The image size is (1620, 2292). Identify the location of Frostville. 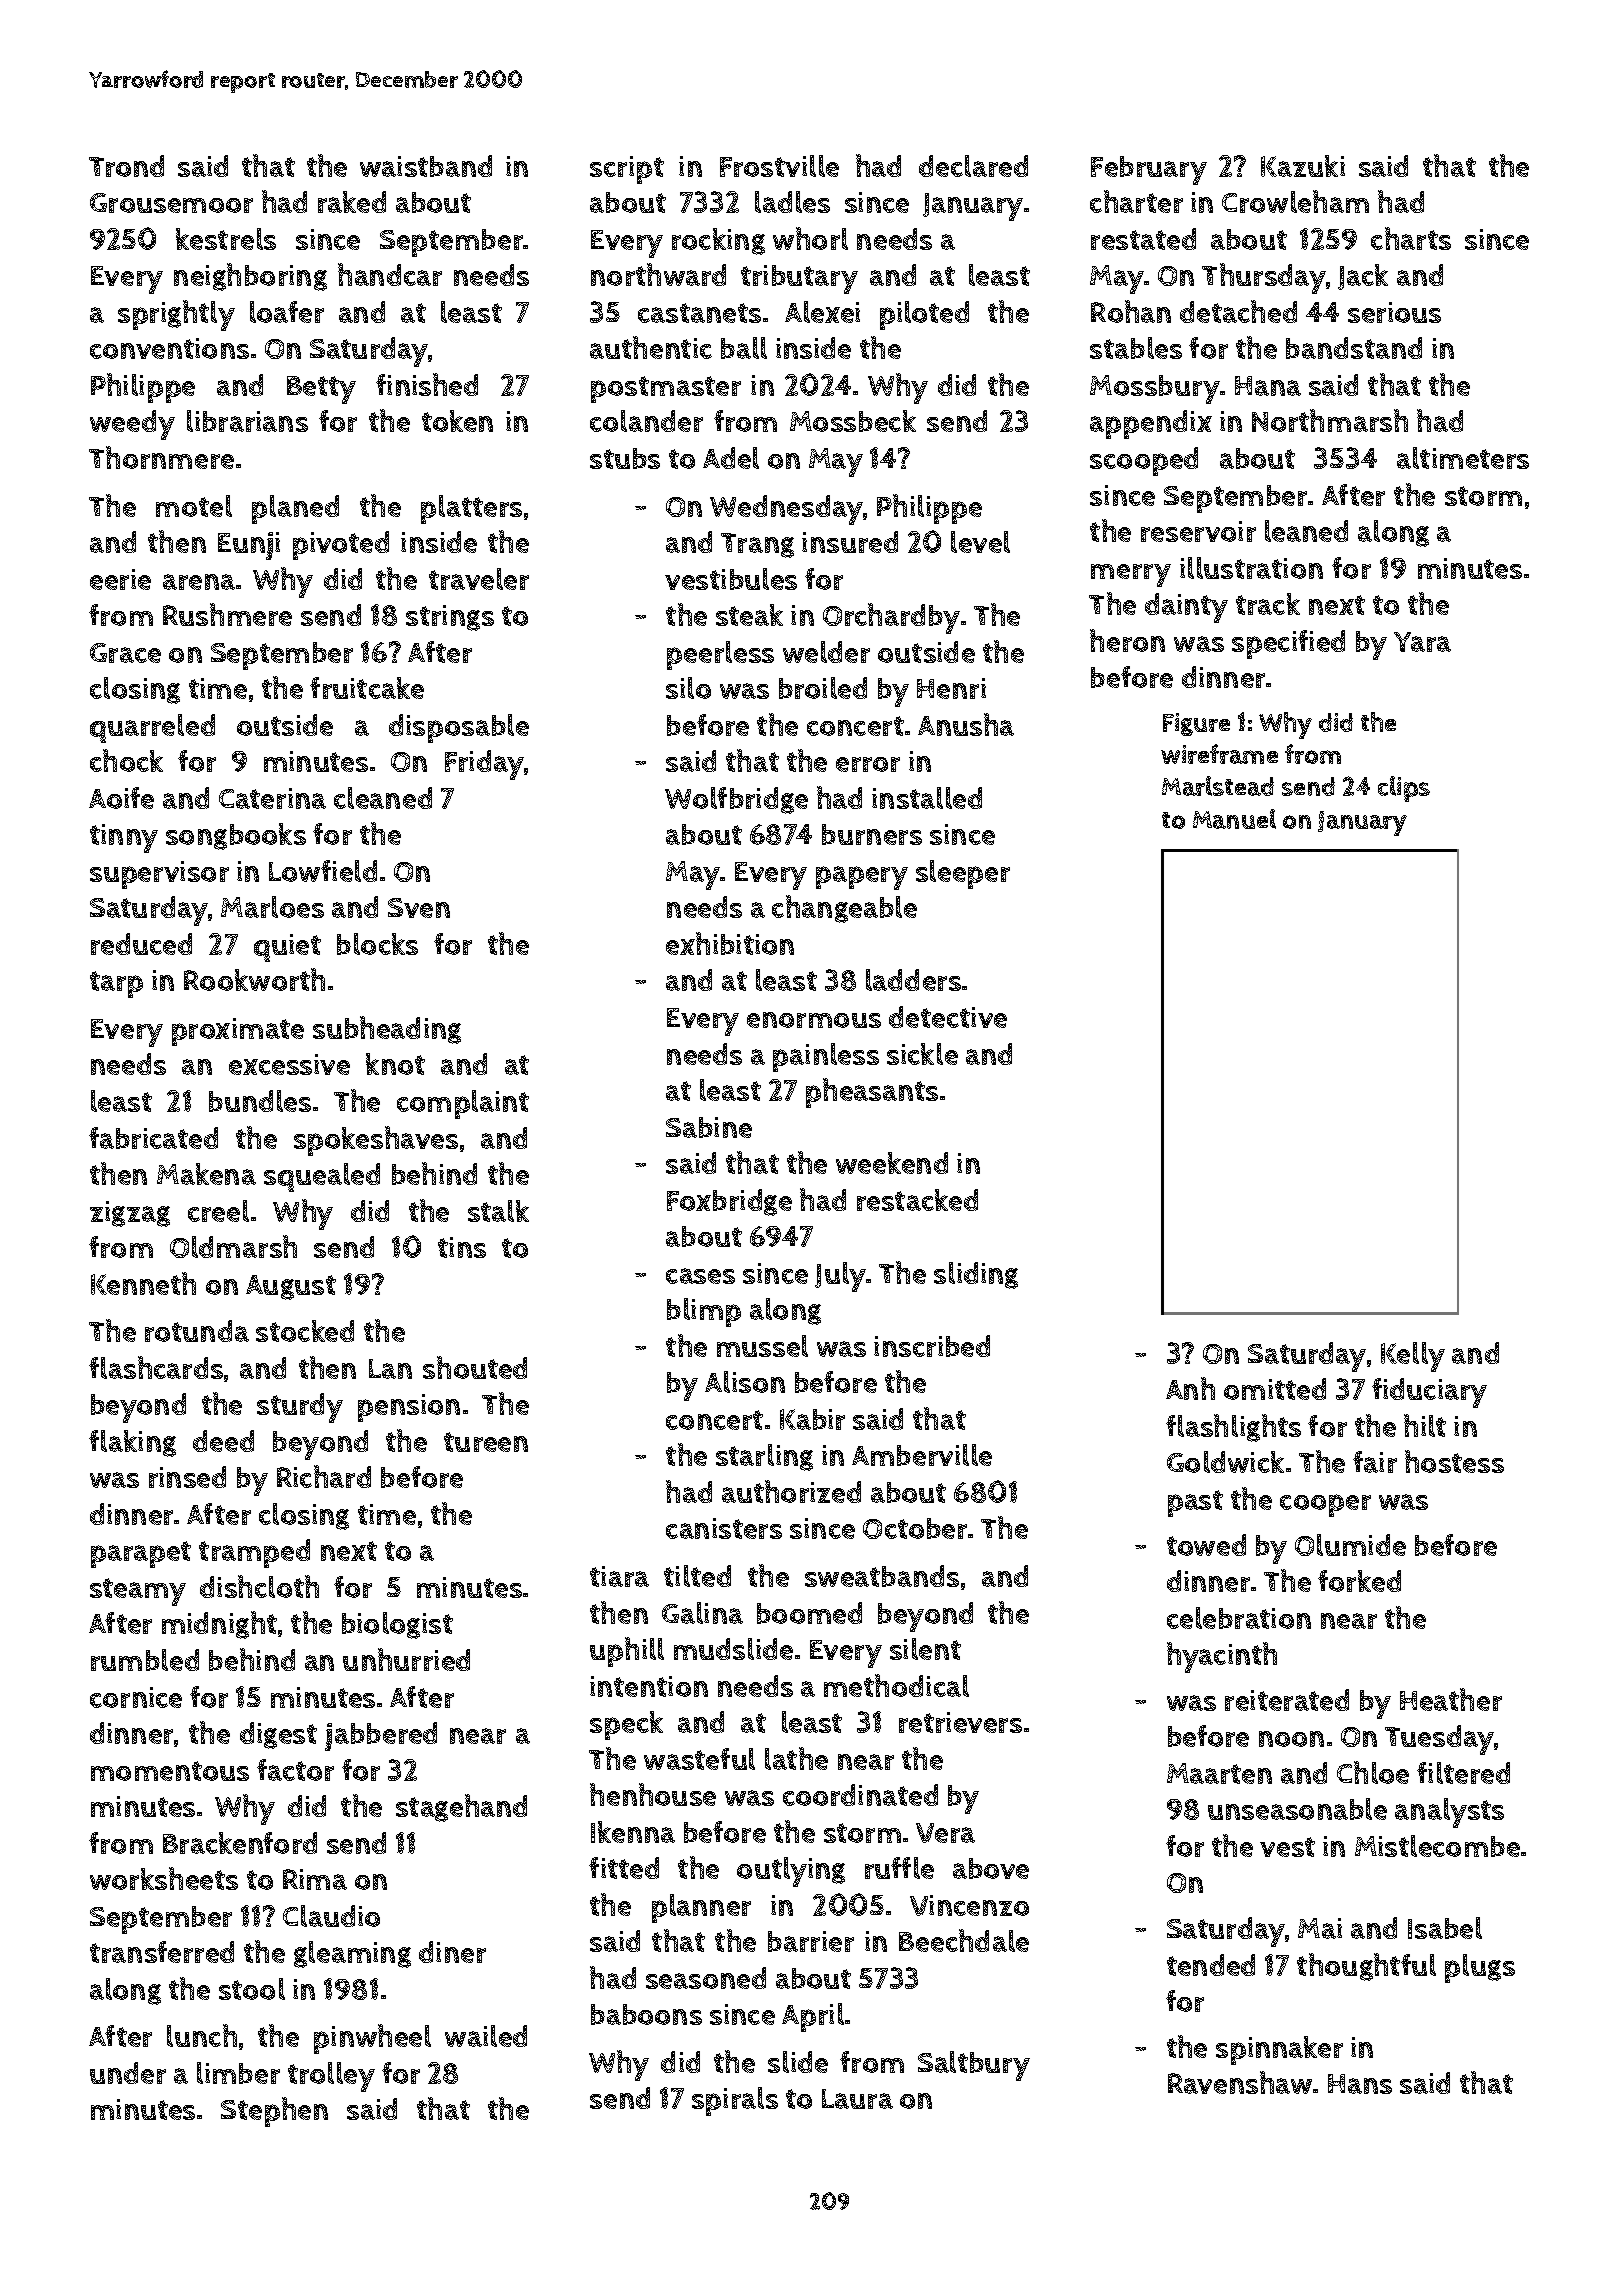
(779, 166).
